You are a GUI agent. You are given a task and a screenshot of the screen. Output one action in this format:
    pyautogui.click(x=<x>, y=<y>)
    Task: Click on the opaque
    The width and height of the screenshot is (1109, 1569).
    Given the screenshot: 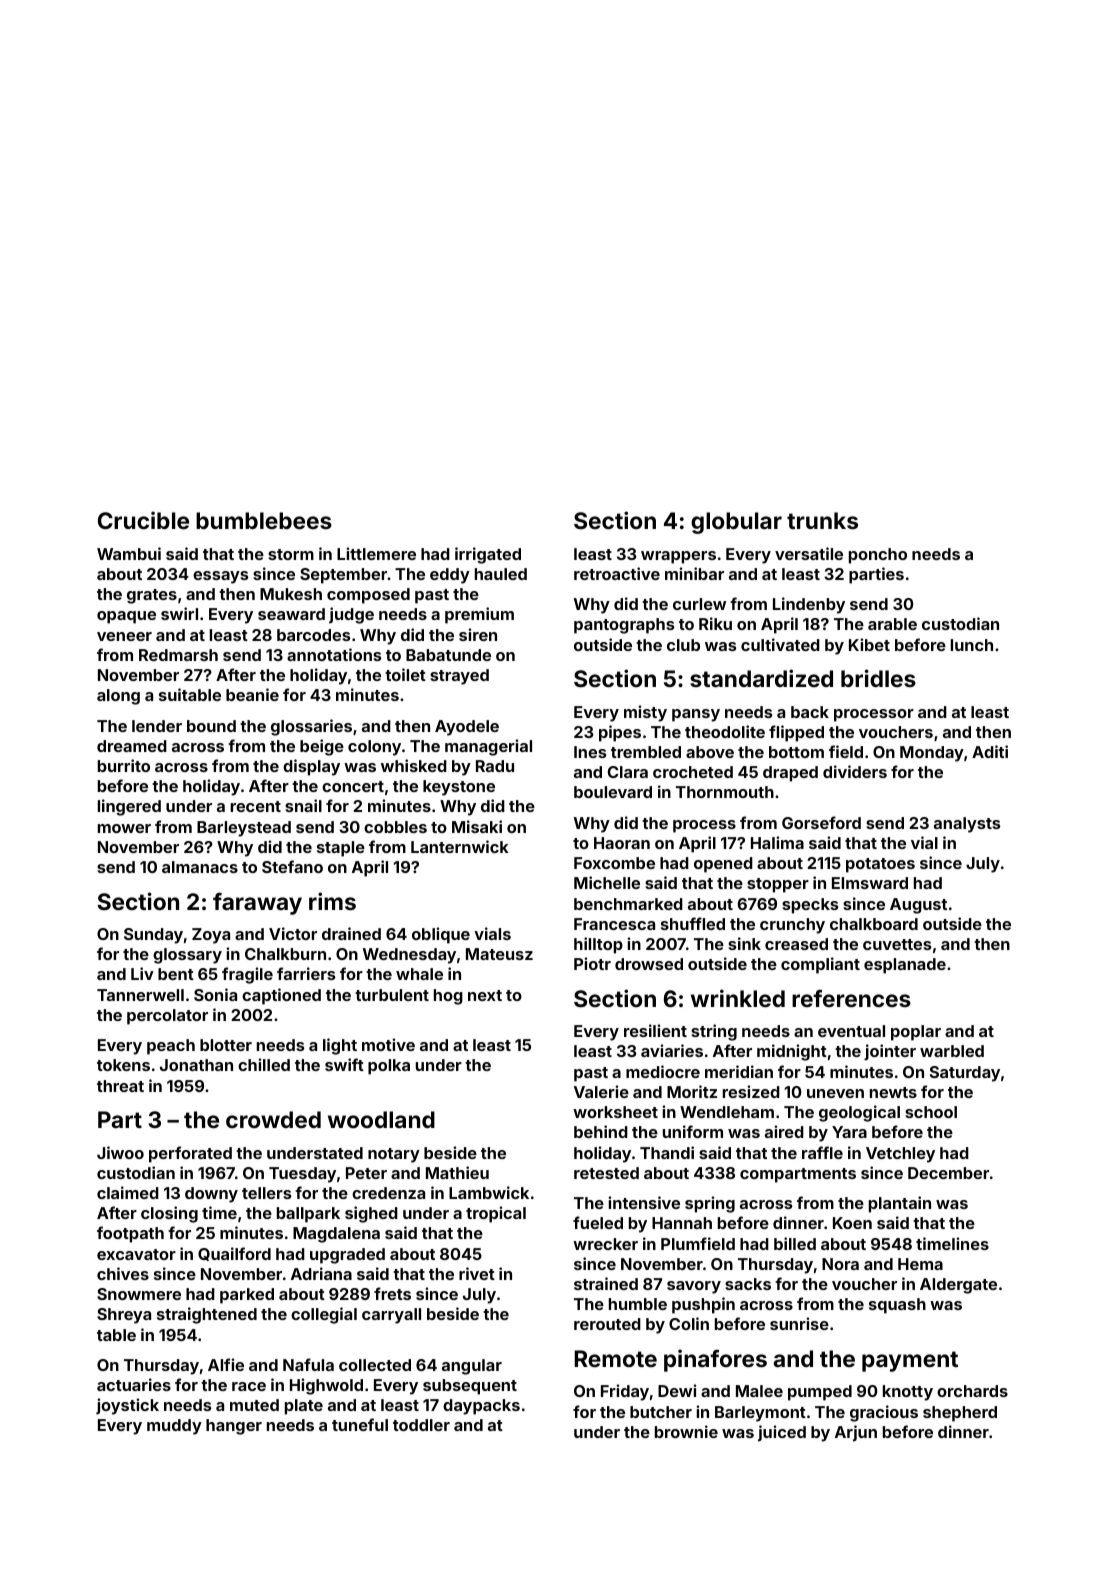 What is the action you would take?
    pyautogui.click(x=126, y=617)
